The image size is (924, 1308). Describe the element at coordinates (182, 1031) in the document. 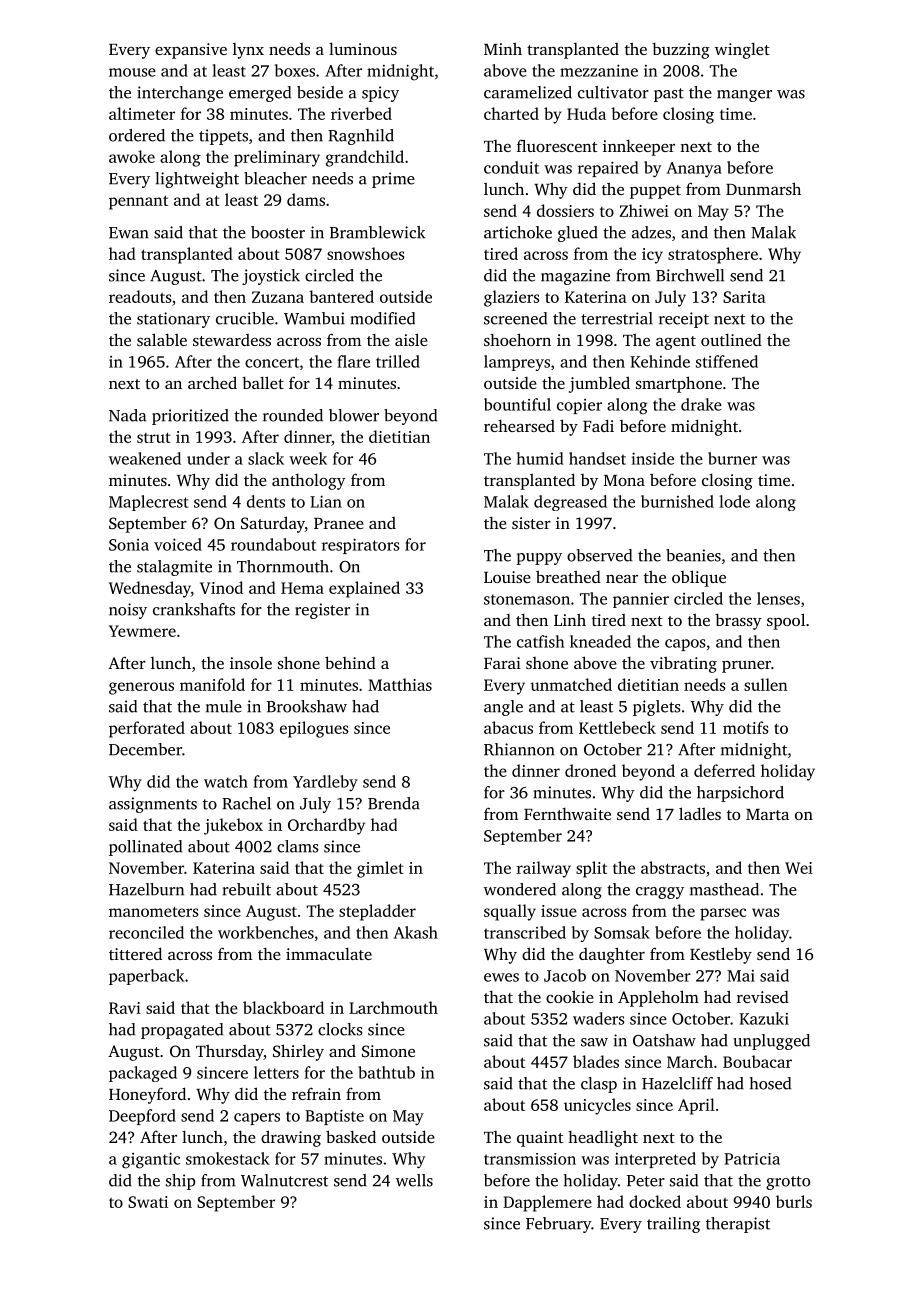

I see `propagated` at that location.
